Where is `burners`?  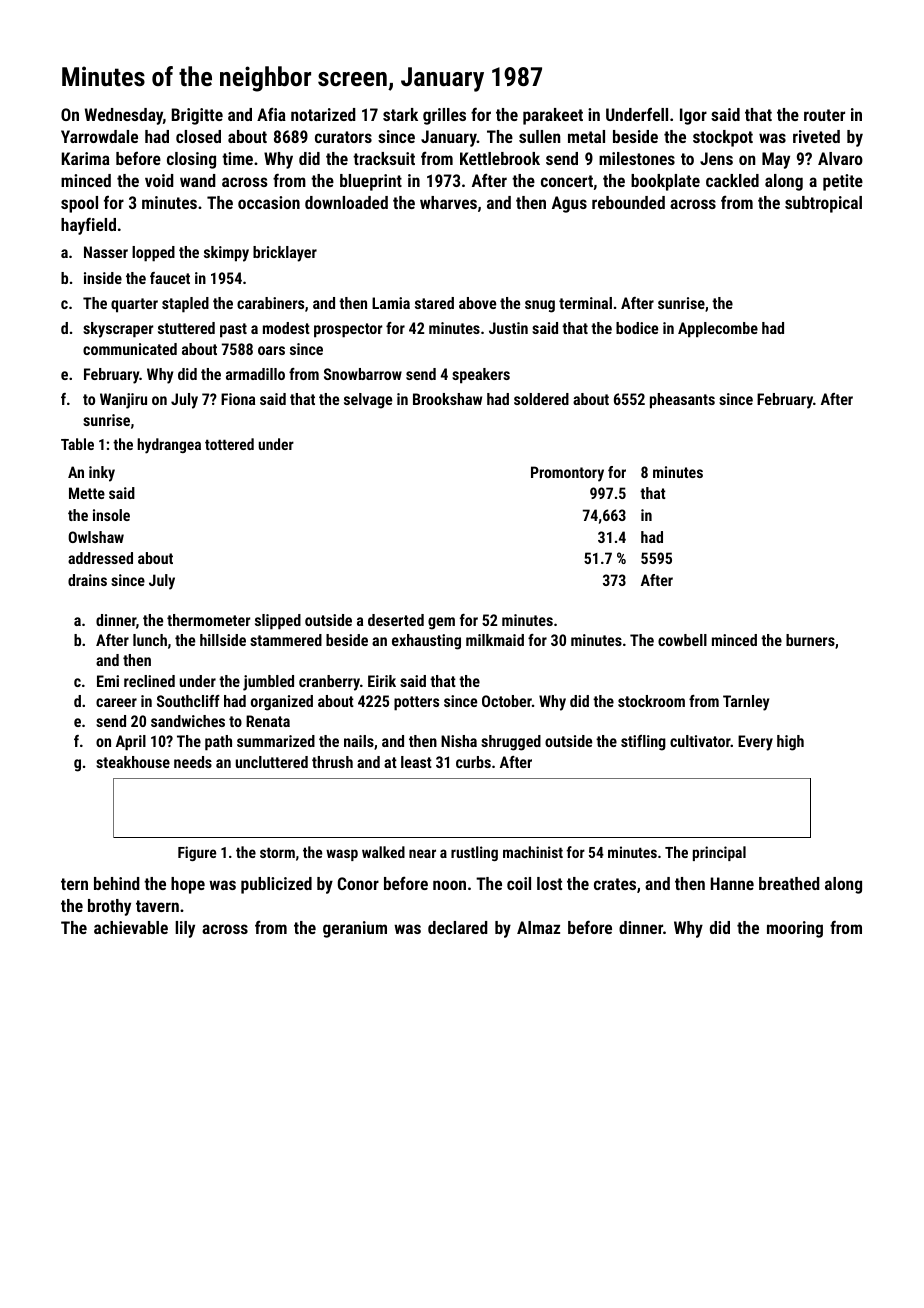 burners is located at coordinates (810, 640).
